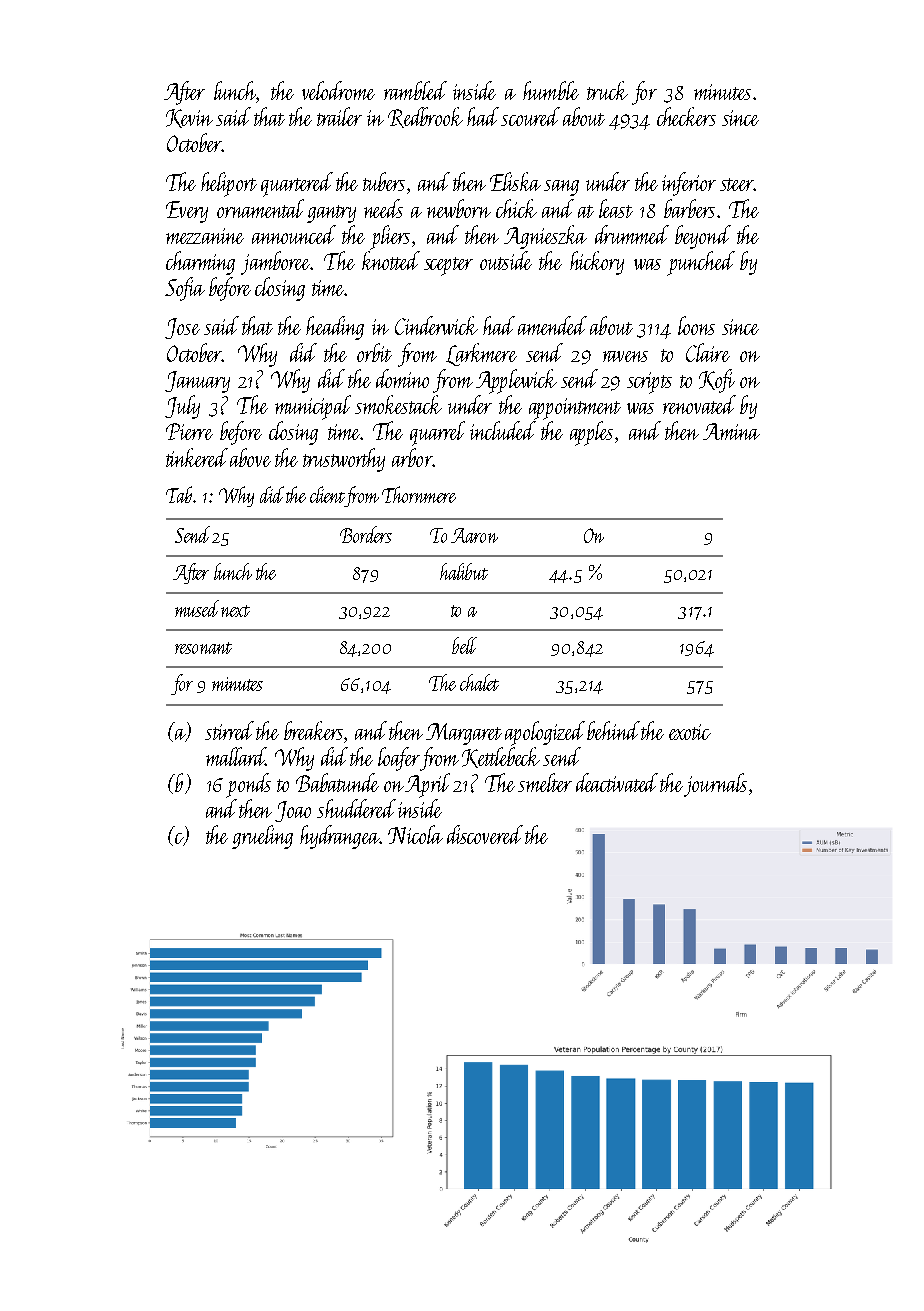 This screenshot has height=1311, width=924. What do you see at coordinates (479, 682) in the screenshot?
I see `chalet` at bounding box center [479, 682].
